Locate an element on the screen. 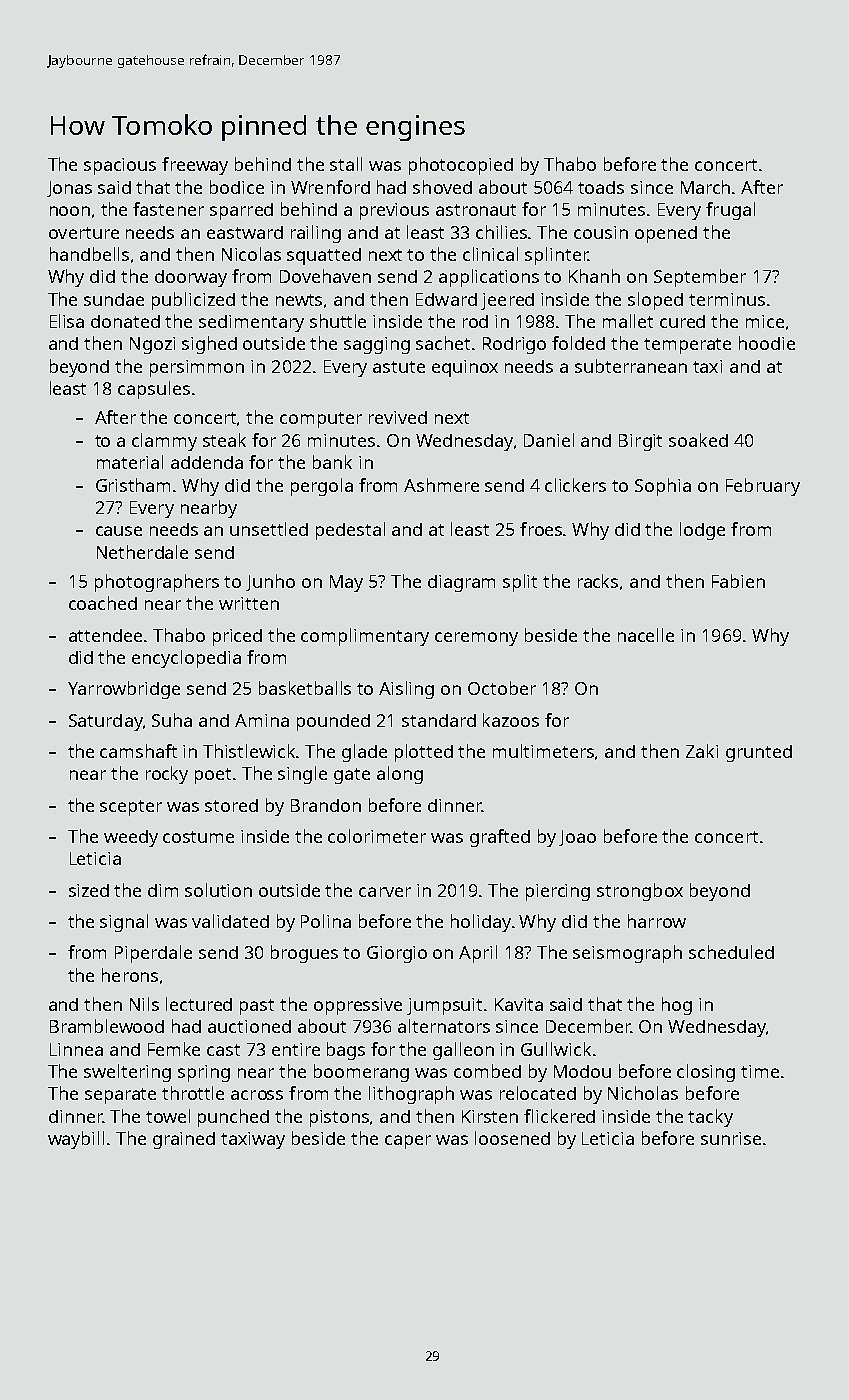 This screenshot has width=849, height=1400. poet is located at coordinates (213, 776).
